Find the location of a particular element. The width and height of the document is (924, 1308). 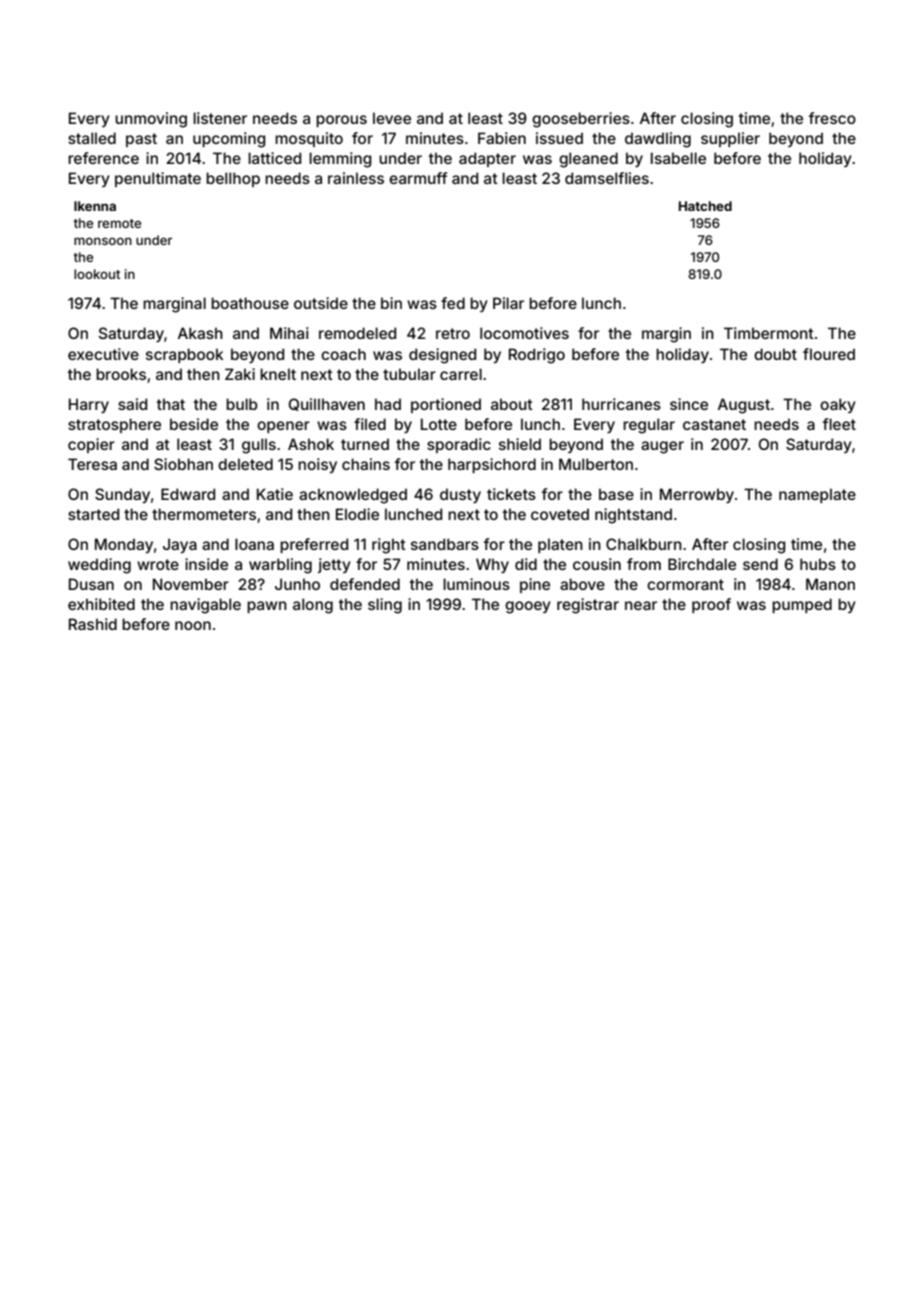

Rodrigo is located at coordinates (537, 356).
